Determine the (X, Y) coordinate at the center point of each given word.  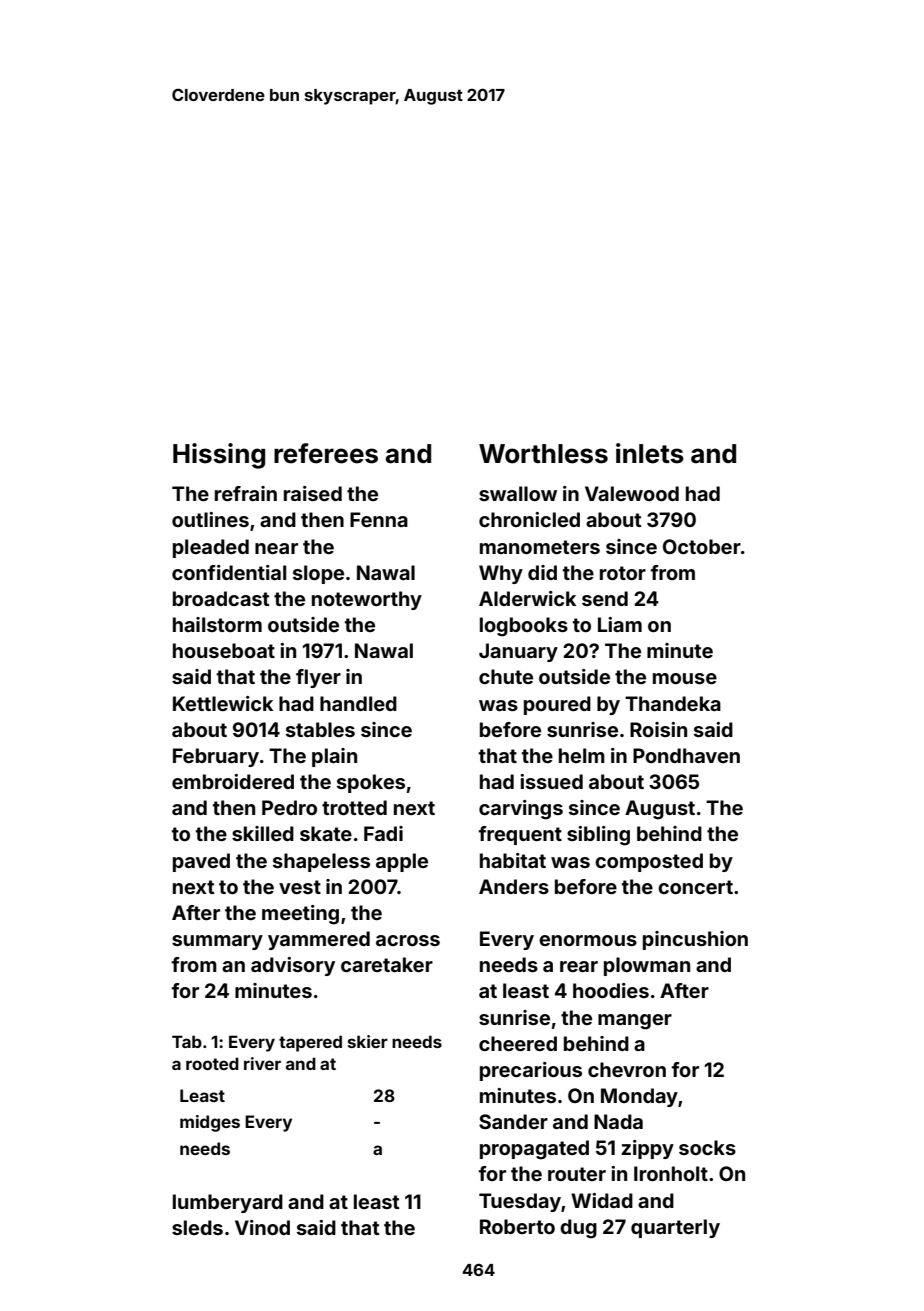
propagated (534, 1150)
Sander (513, 1121)
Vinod (262, 1227)
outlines (210, 519)
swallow (518, 493)
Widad (602, 1200)
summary (217, 942)
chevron (627, 1069)
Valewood (632, 493)
